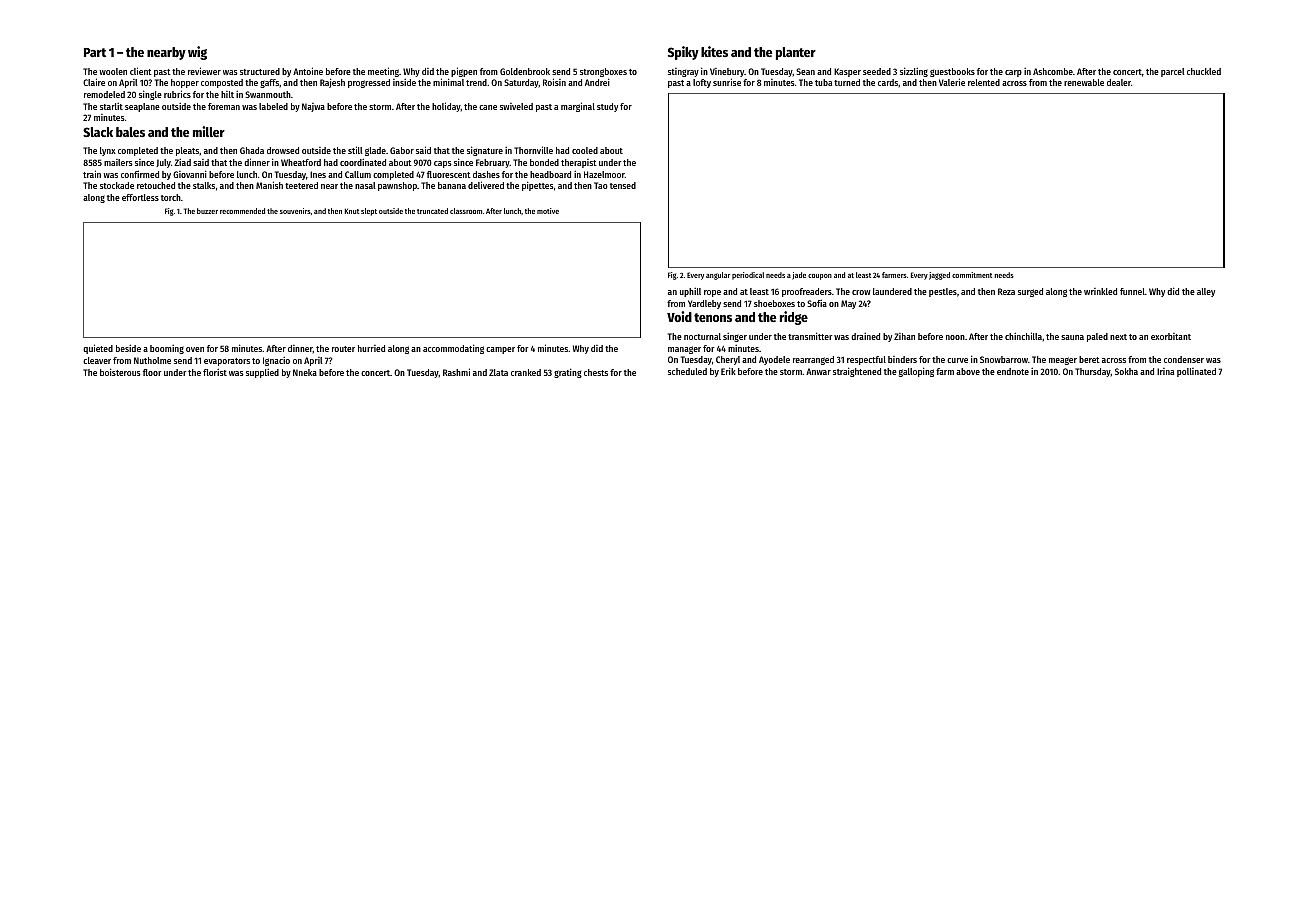  I want to click on commitment, so click(972, 275).
